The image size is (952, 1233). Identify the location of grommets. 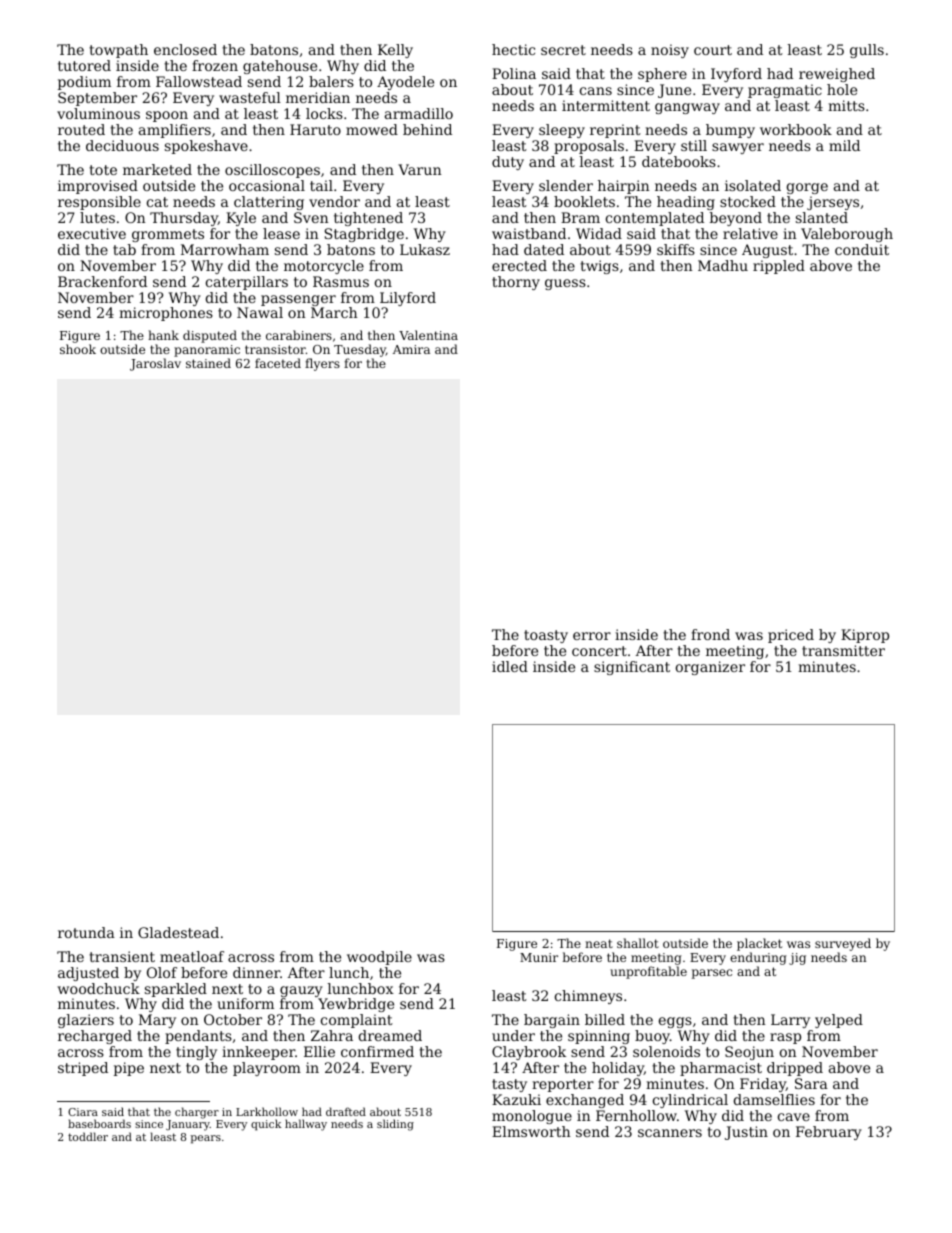
(168, 235).
